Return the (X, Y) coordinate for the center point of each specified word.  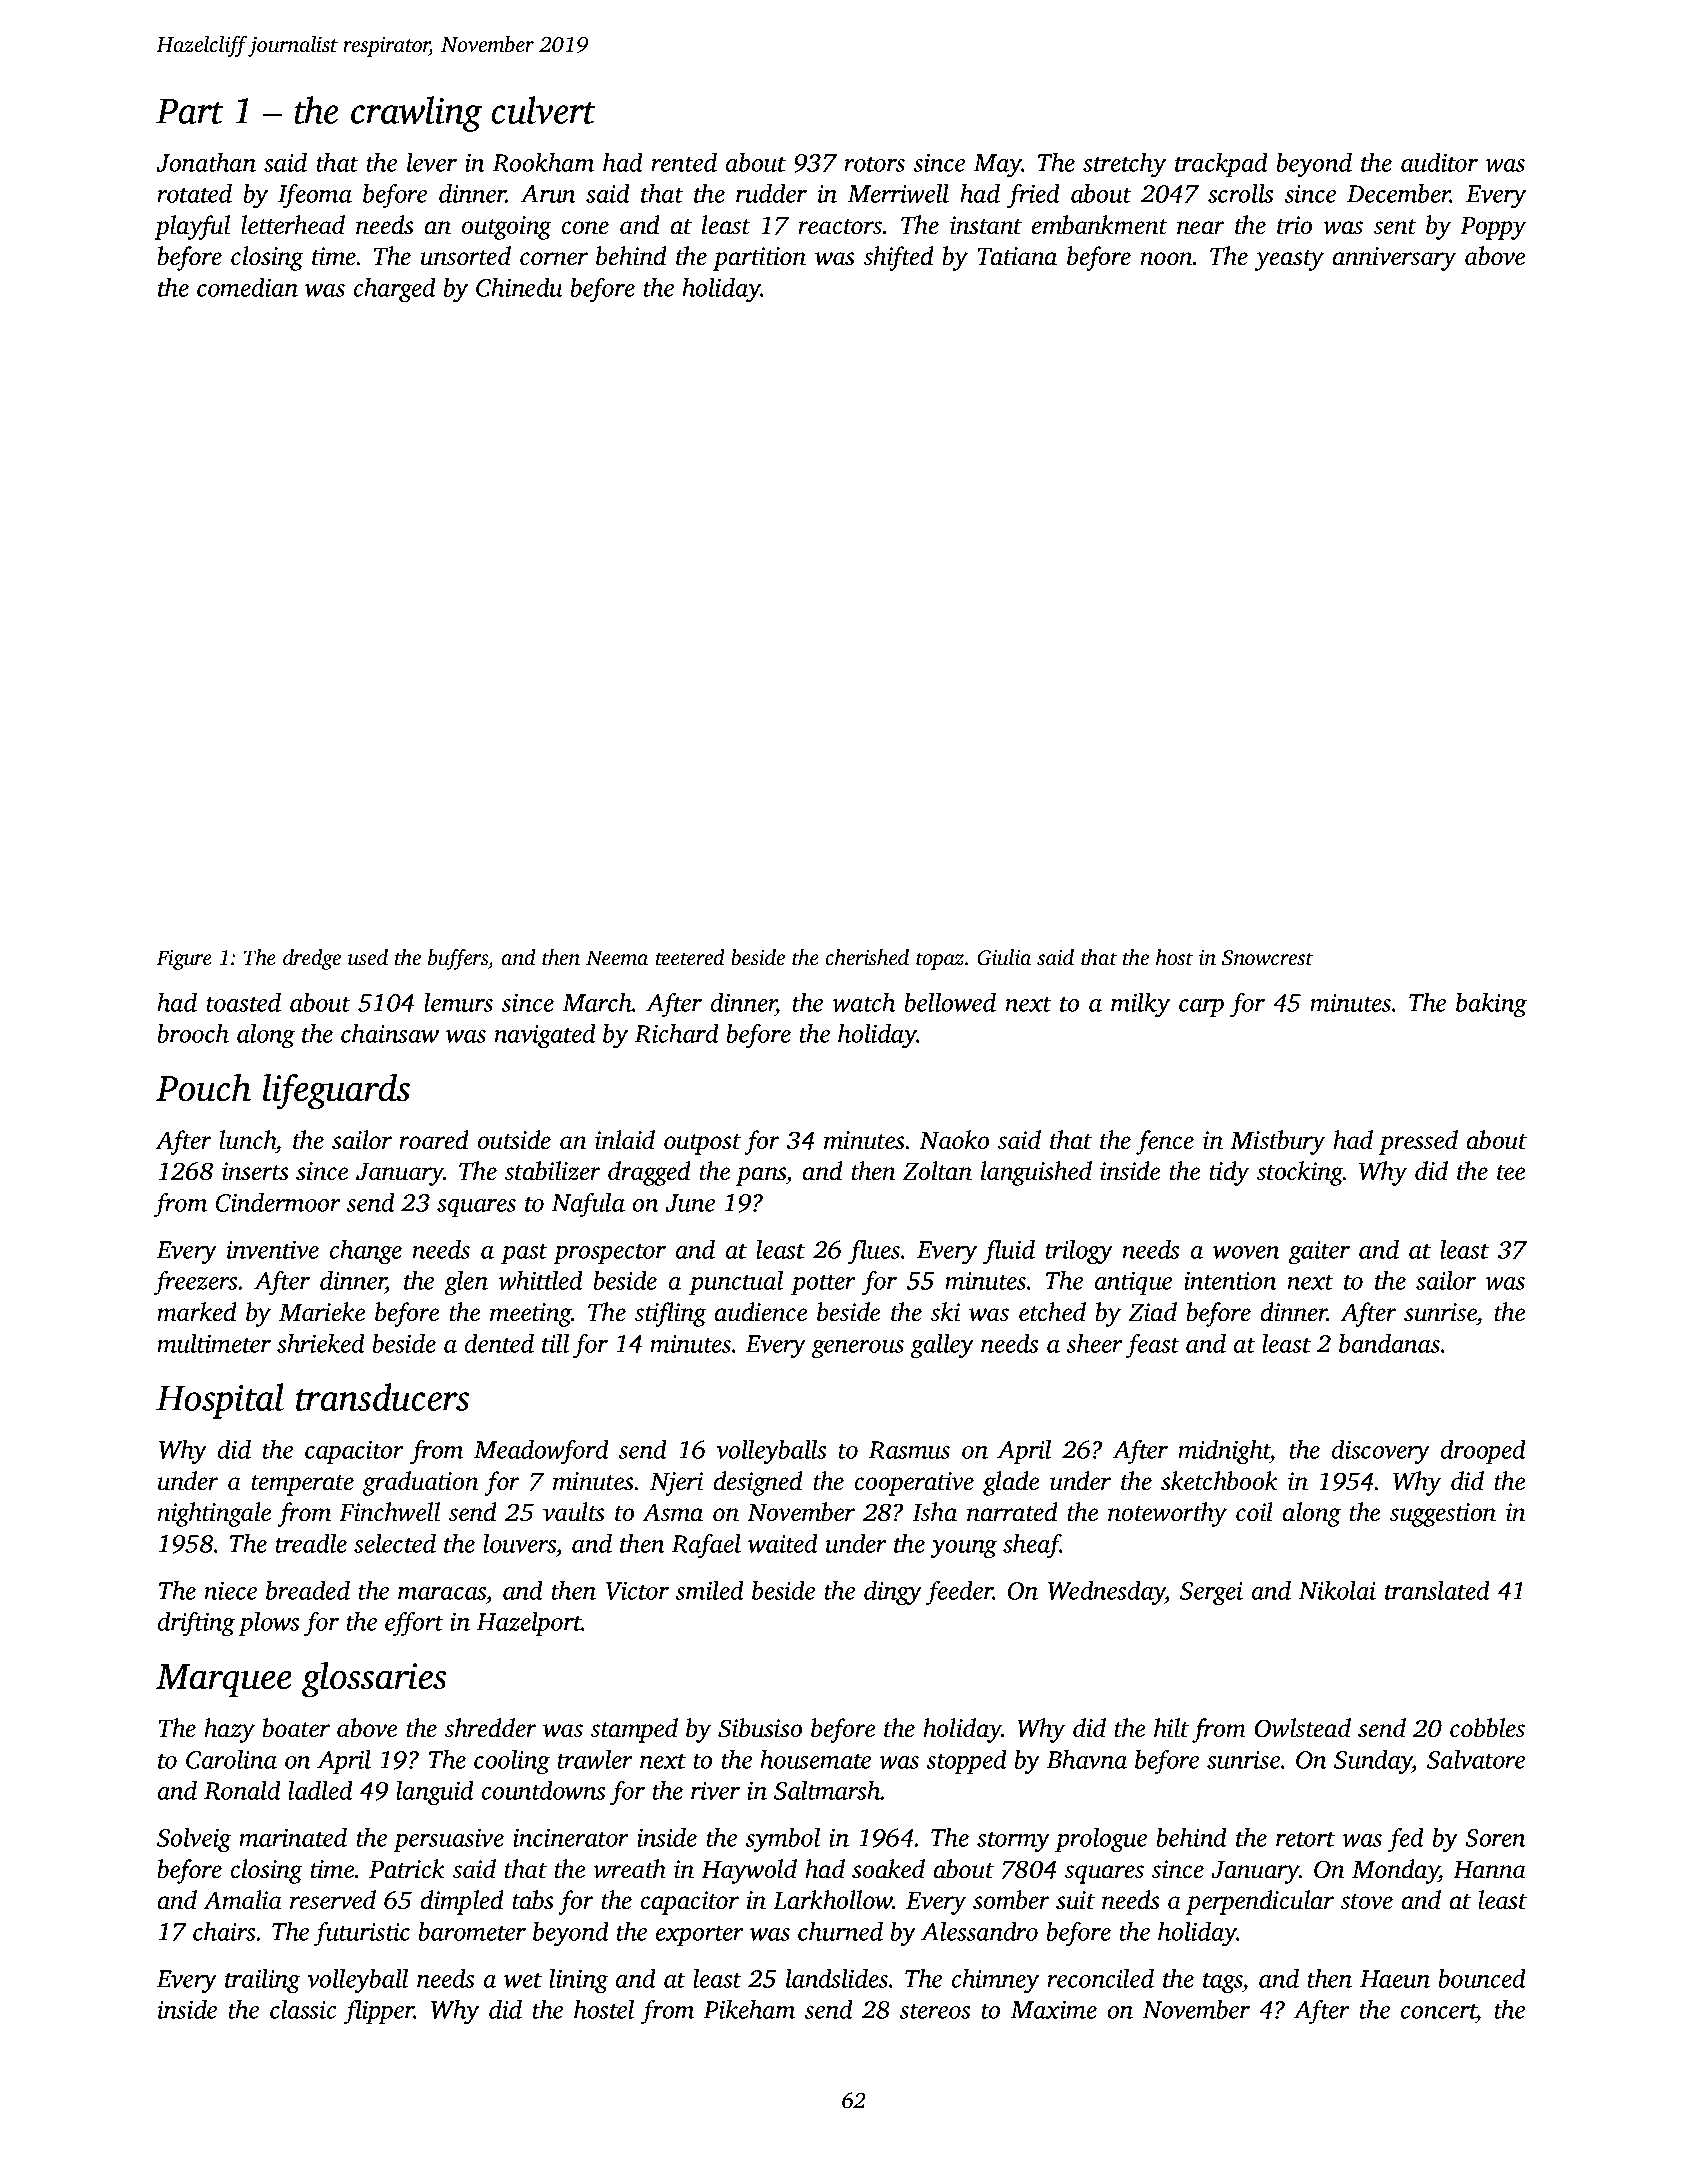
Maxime (1054, 2010)
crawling (416, 114)
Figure (184, 960)
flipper (379, 2012)
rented (684, 162)
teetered (690, 957)
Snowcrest (1267, 958)
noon (1166, 259)
